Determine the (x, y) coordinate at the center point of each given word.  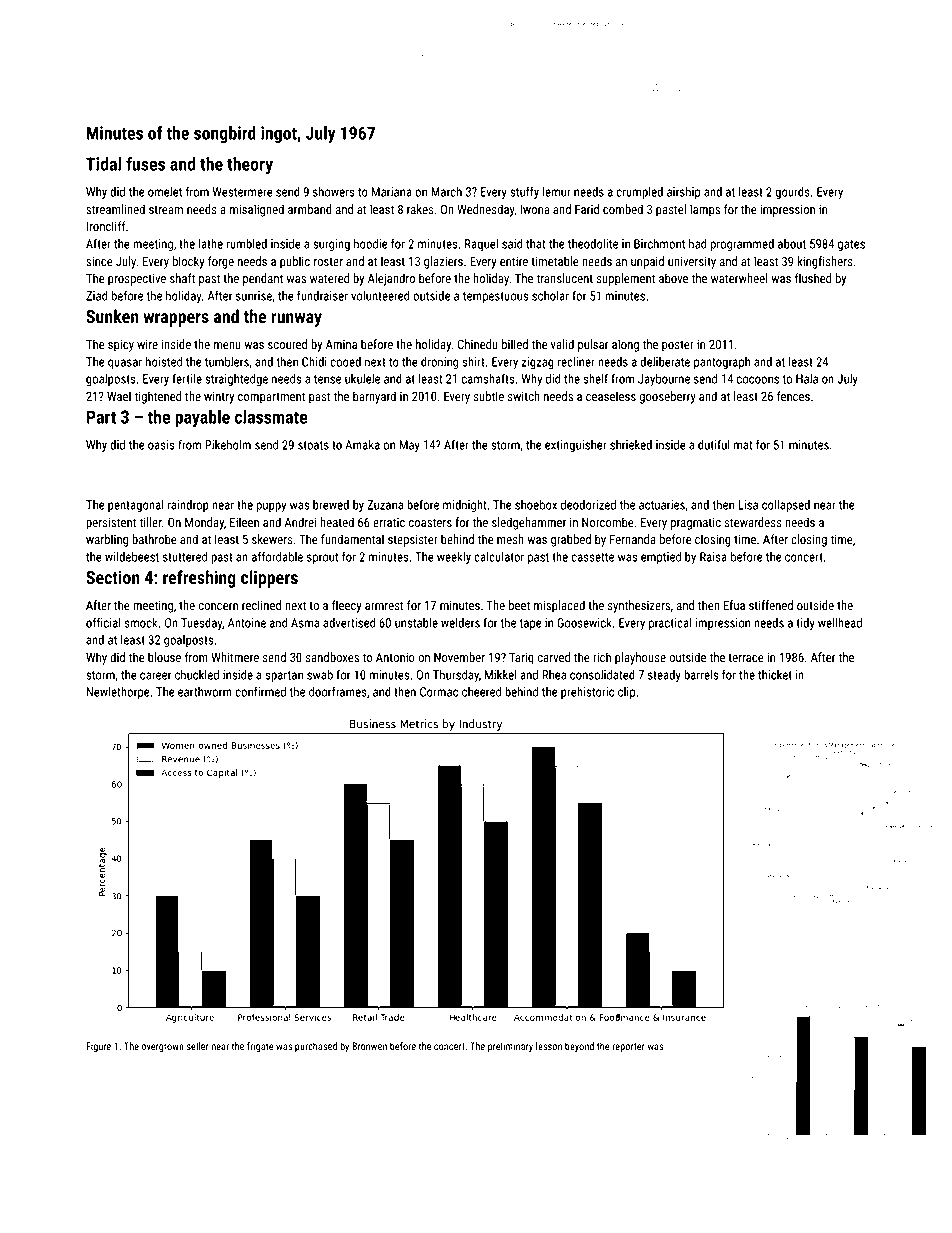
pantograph (722, 363)
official (103, 622)
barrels (701, 675)
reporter (628, 1047)
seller (198, 1046)
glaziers (443, 262)
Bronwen (369, 1046)
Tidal (103, 164)
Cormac (439, 692)
